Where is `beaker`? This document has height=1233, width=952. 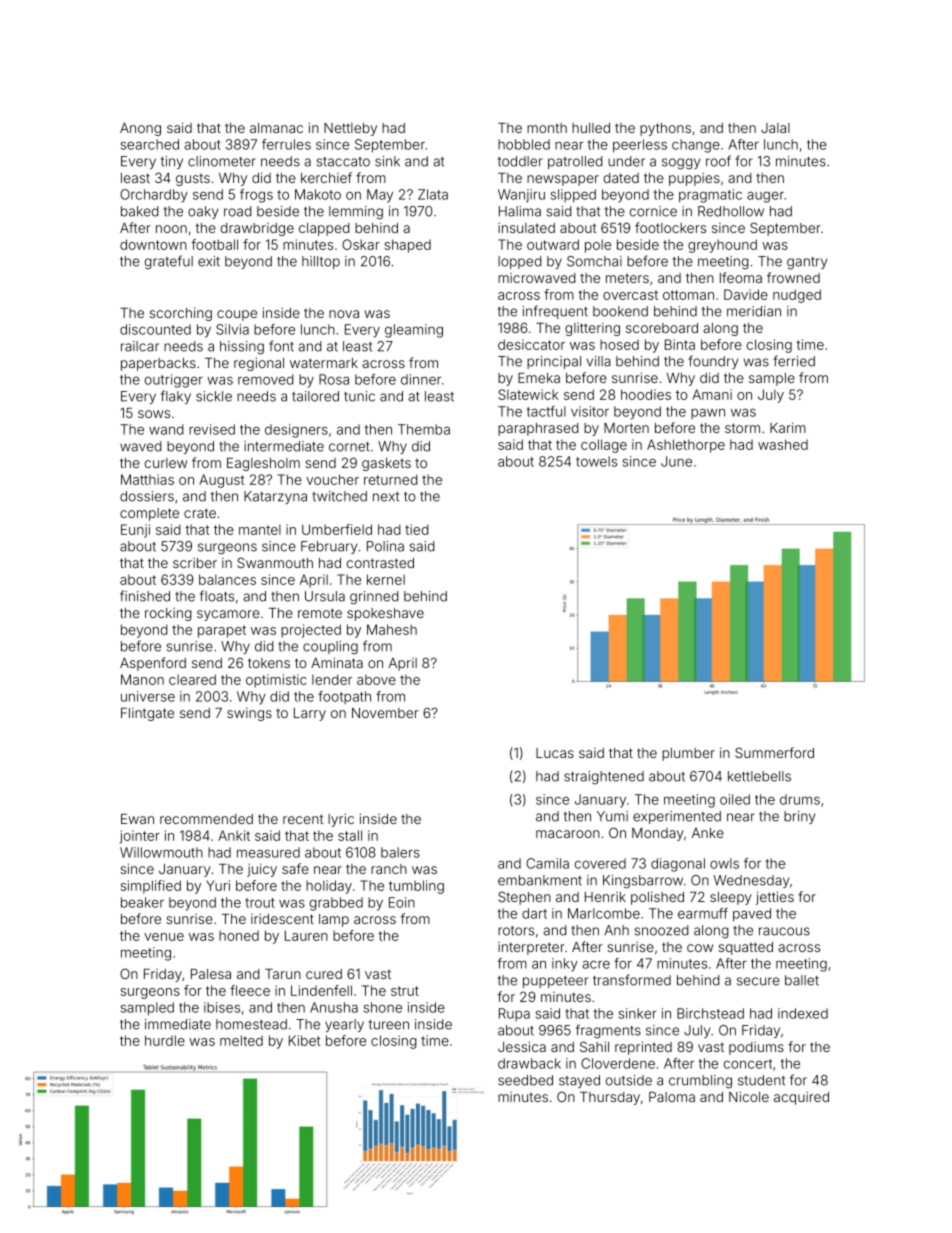 beaker is located at coordinates (142, 902).
